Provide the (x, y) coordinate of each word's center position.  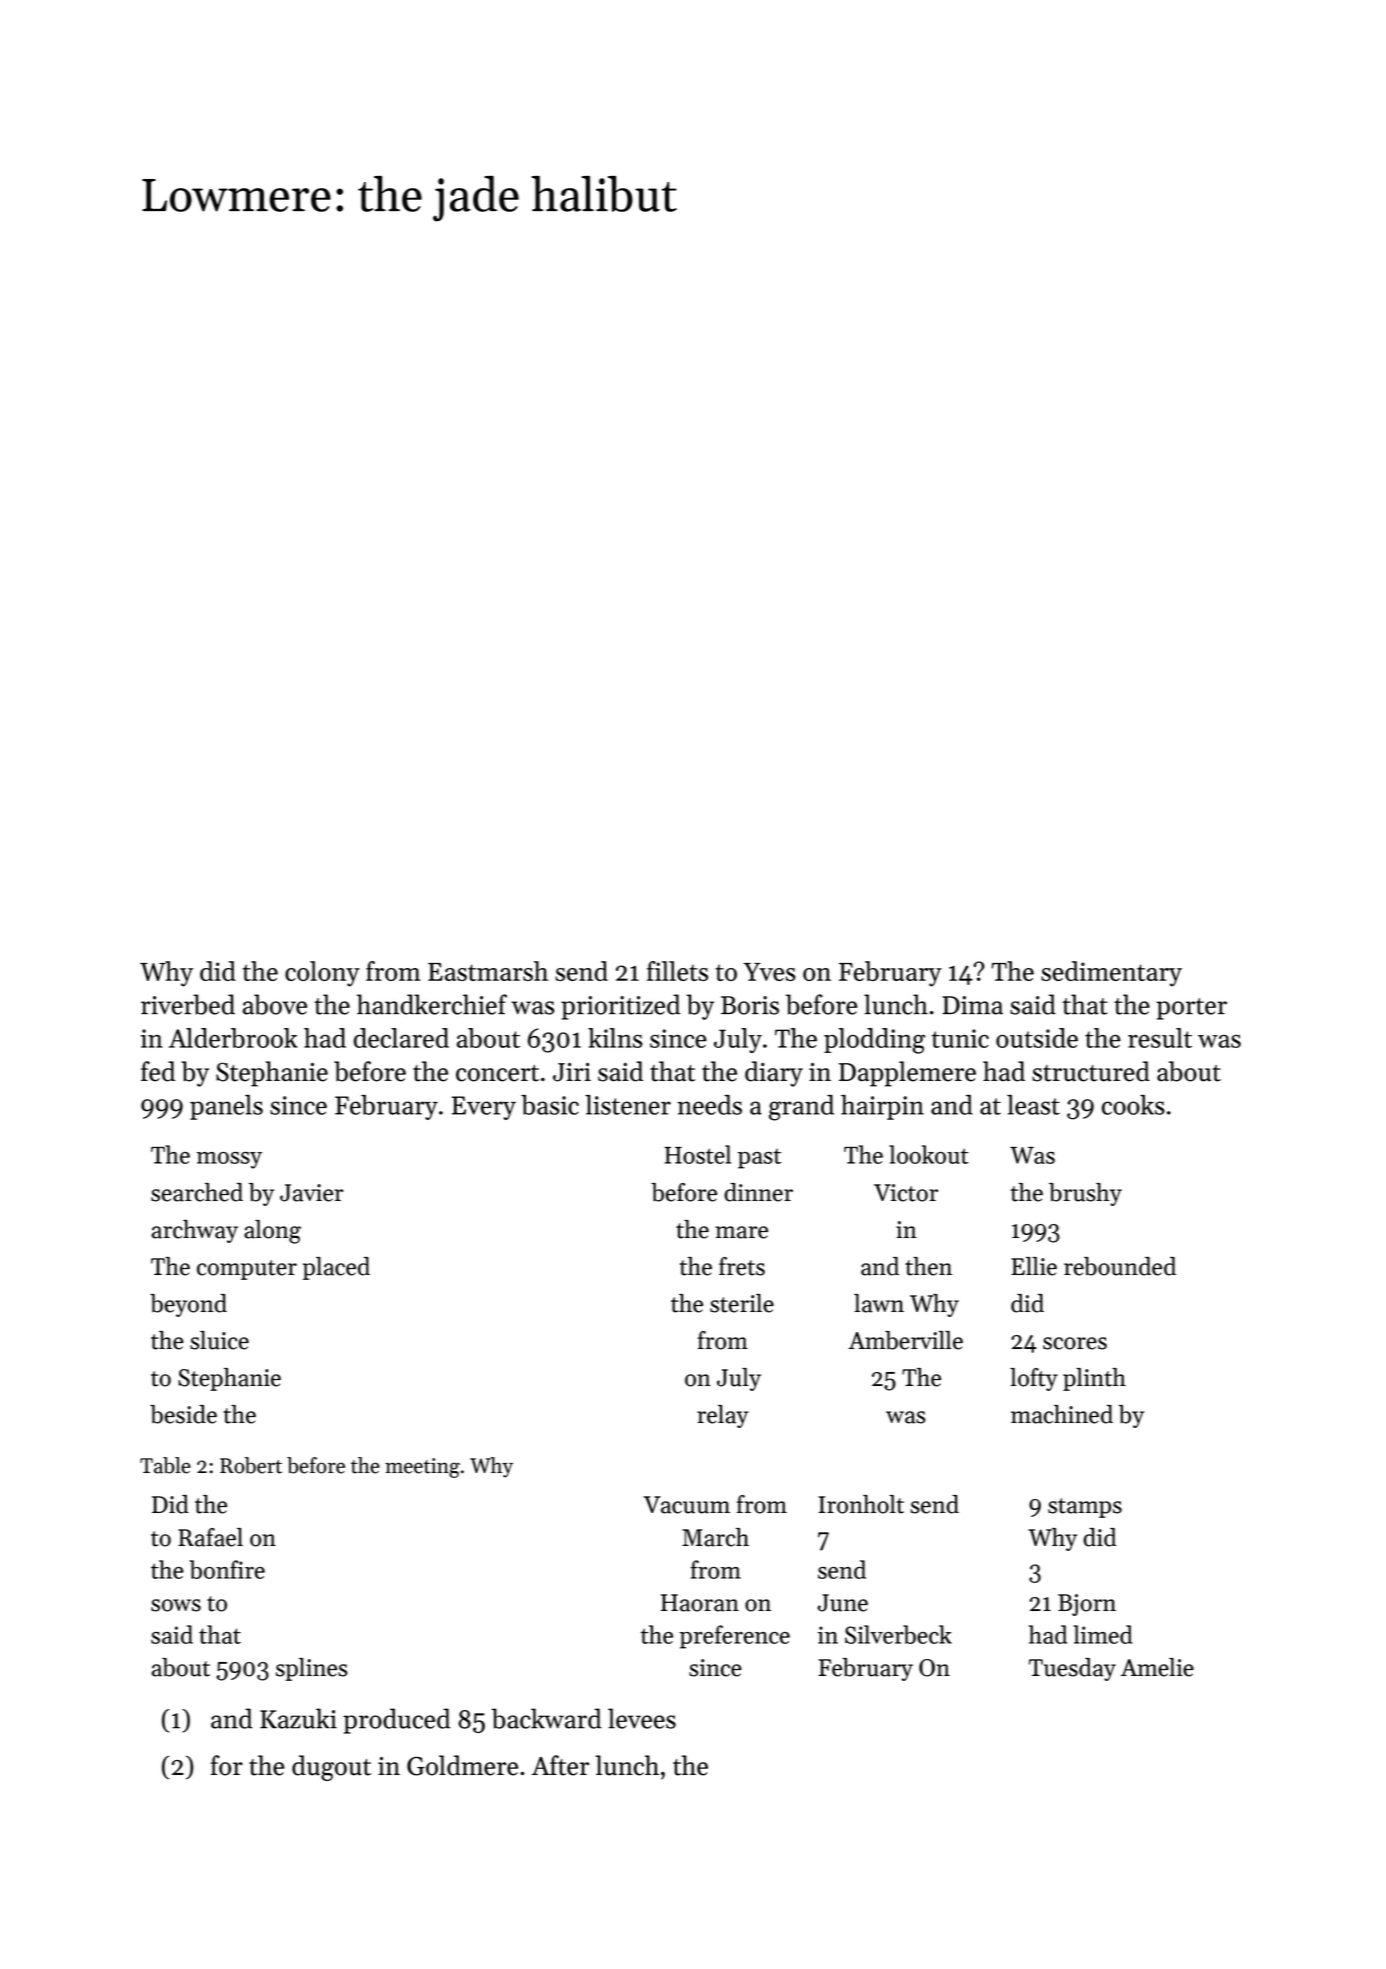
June (843, 1603)
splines (311, 1669)
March (715, 1537)
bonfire (227, 1569)
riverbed (188, 1004)
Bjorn (1087, 1605)
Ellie (1034, 1266)
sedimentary (1111, 974)
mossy (229, 1160)
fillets (677, 971)
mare (742, 1232)
